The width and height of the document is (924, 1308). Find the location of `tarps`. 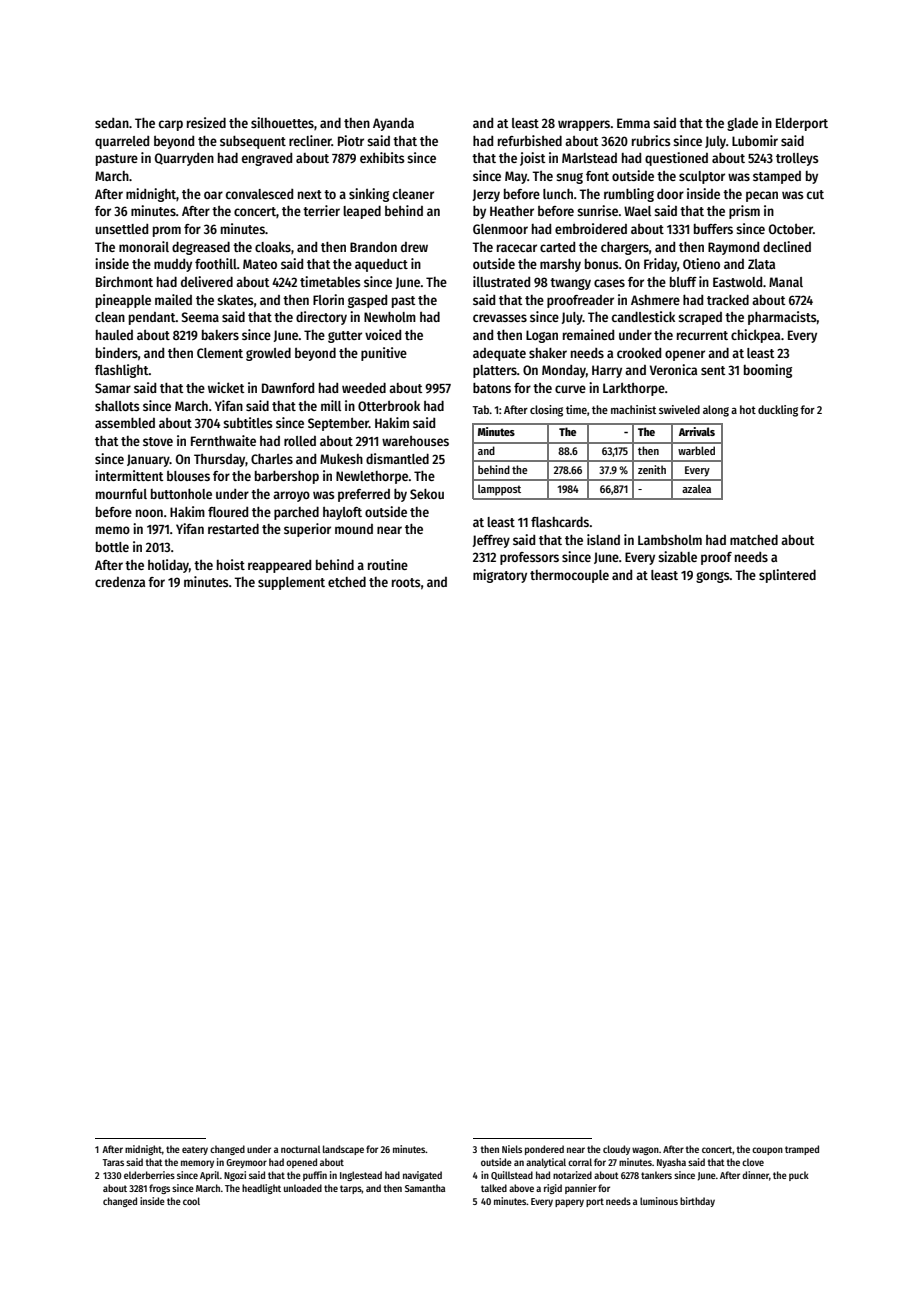

tarps is located at coordinates (351, 1189).
